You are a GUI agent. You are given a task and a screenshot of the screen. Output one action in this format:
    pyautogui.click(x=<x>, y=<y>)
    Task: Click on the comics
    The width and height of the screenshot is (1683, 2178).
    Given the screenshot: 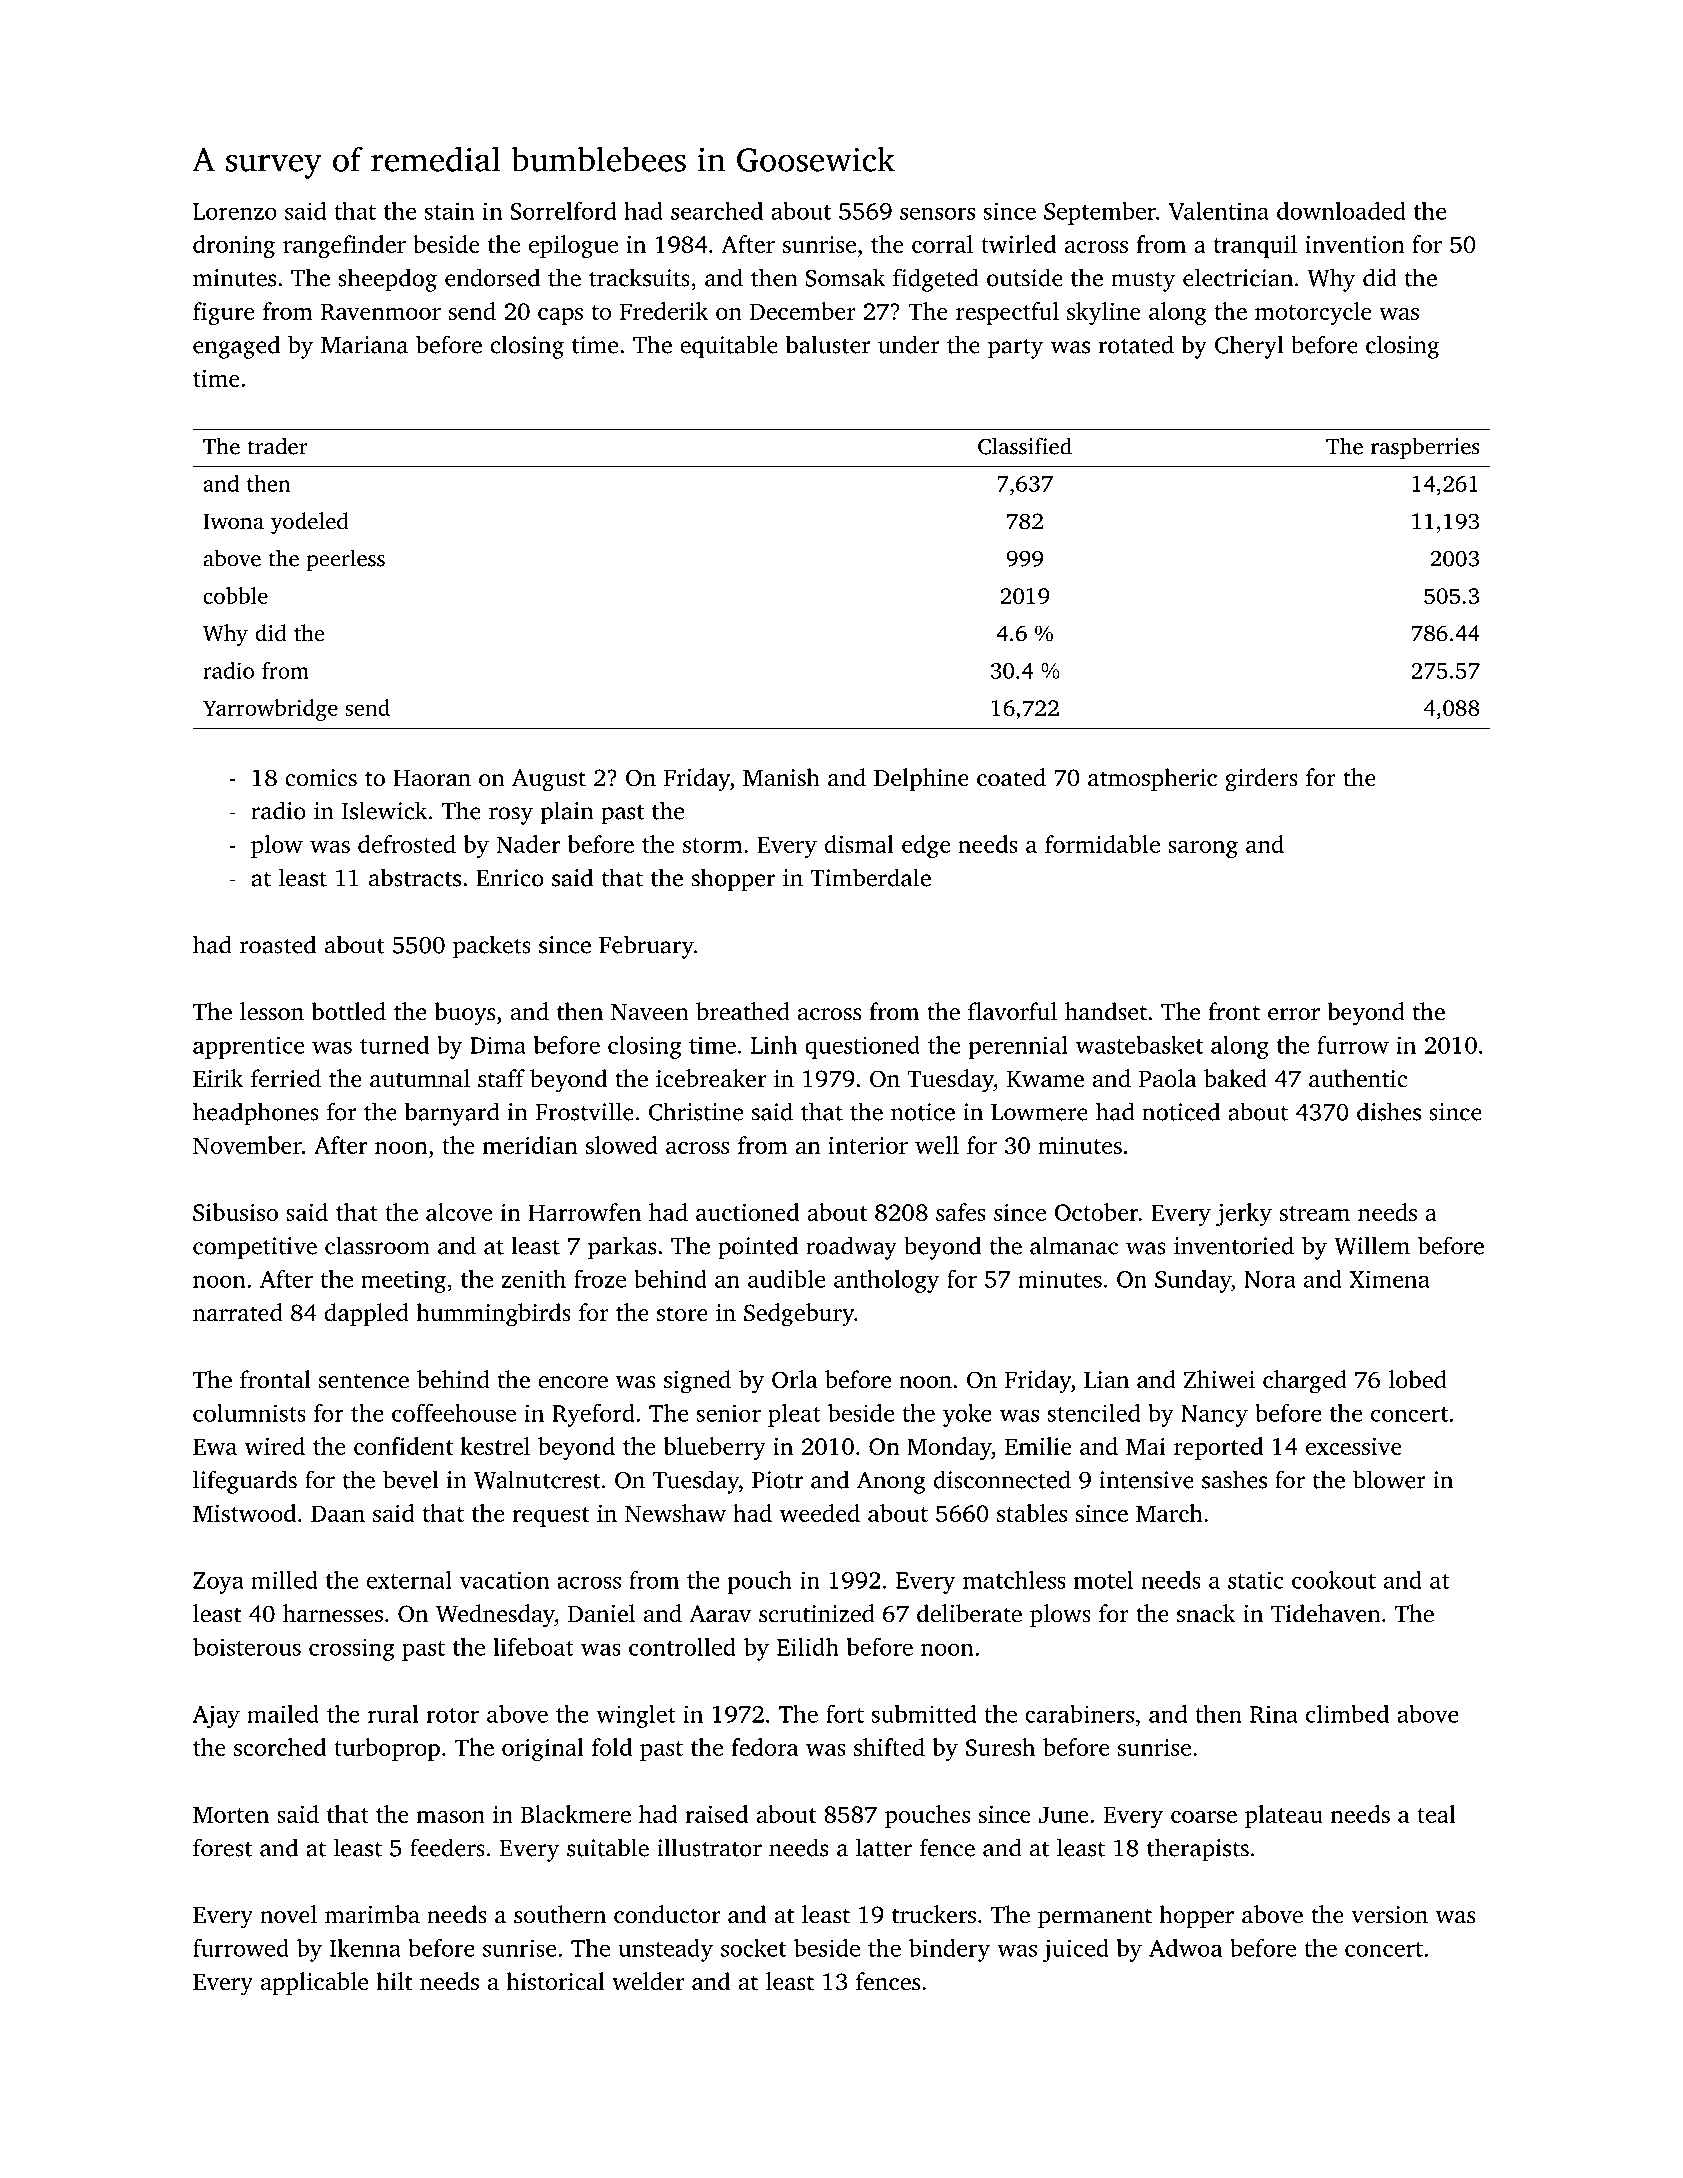 What is the action you would take?
    pyautogui.click(x=321, y=778)
